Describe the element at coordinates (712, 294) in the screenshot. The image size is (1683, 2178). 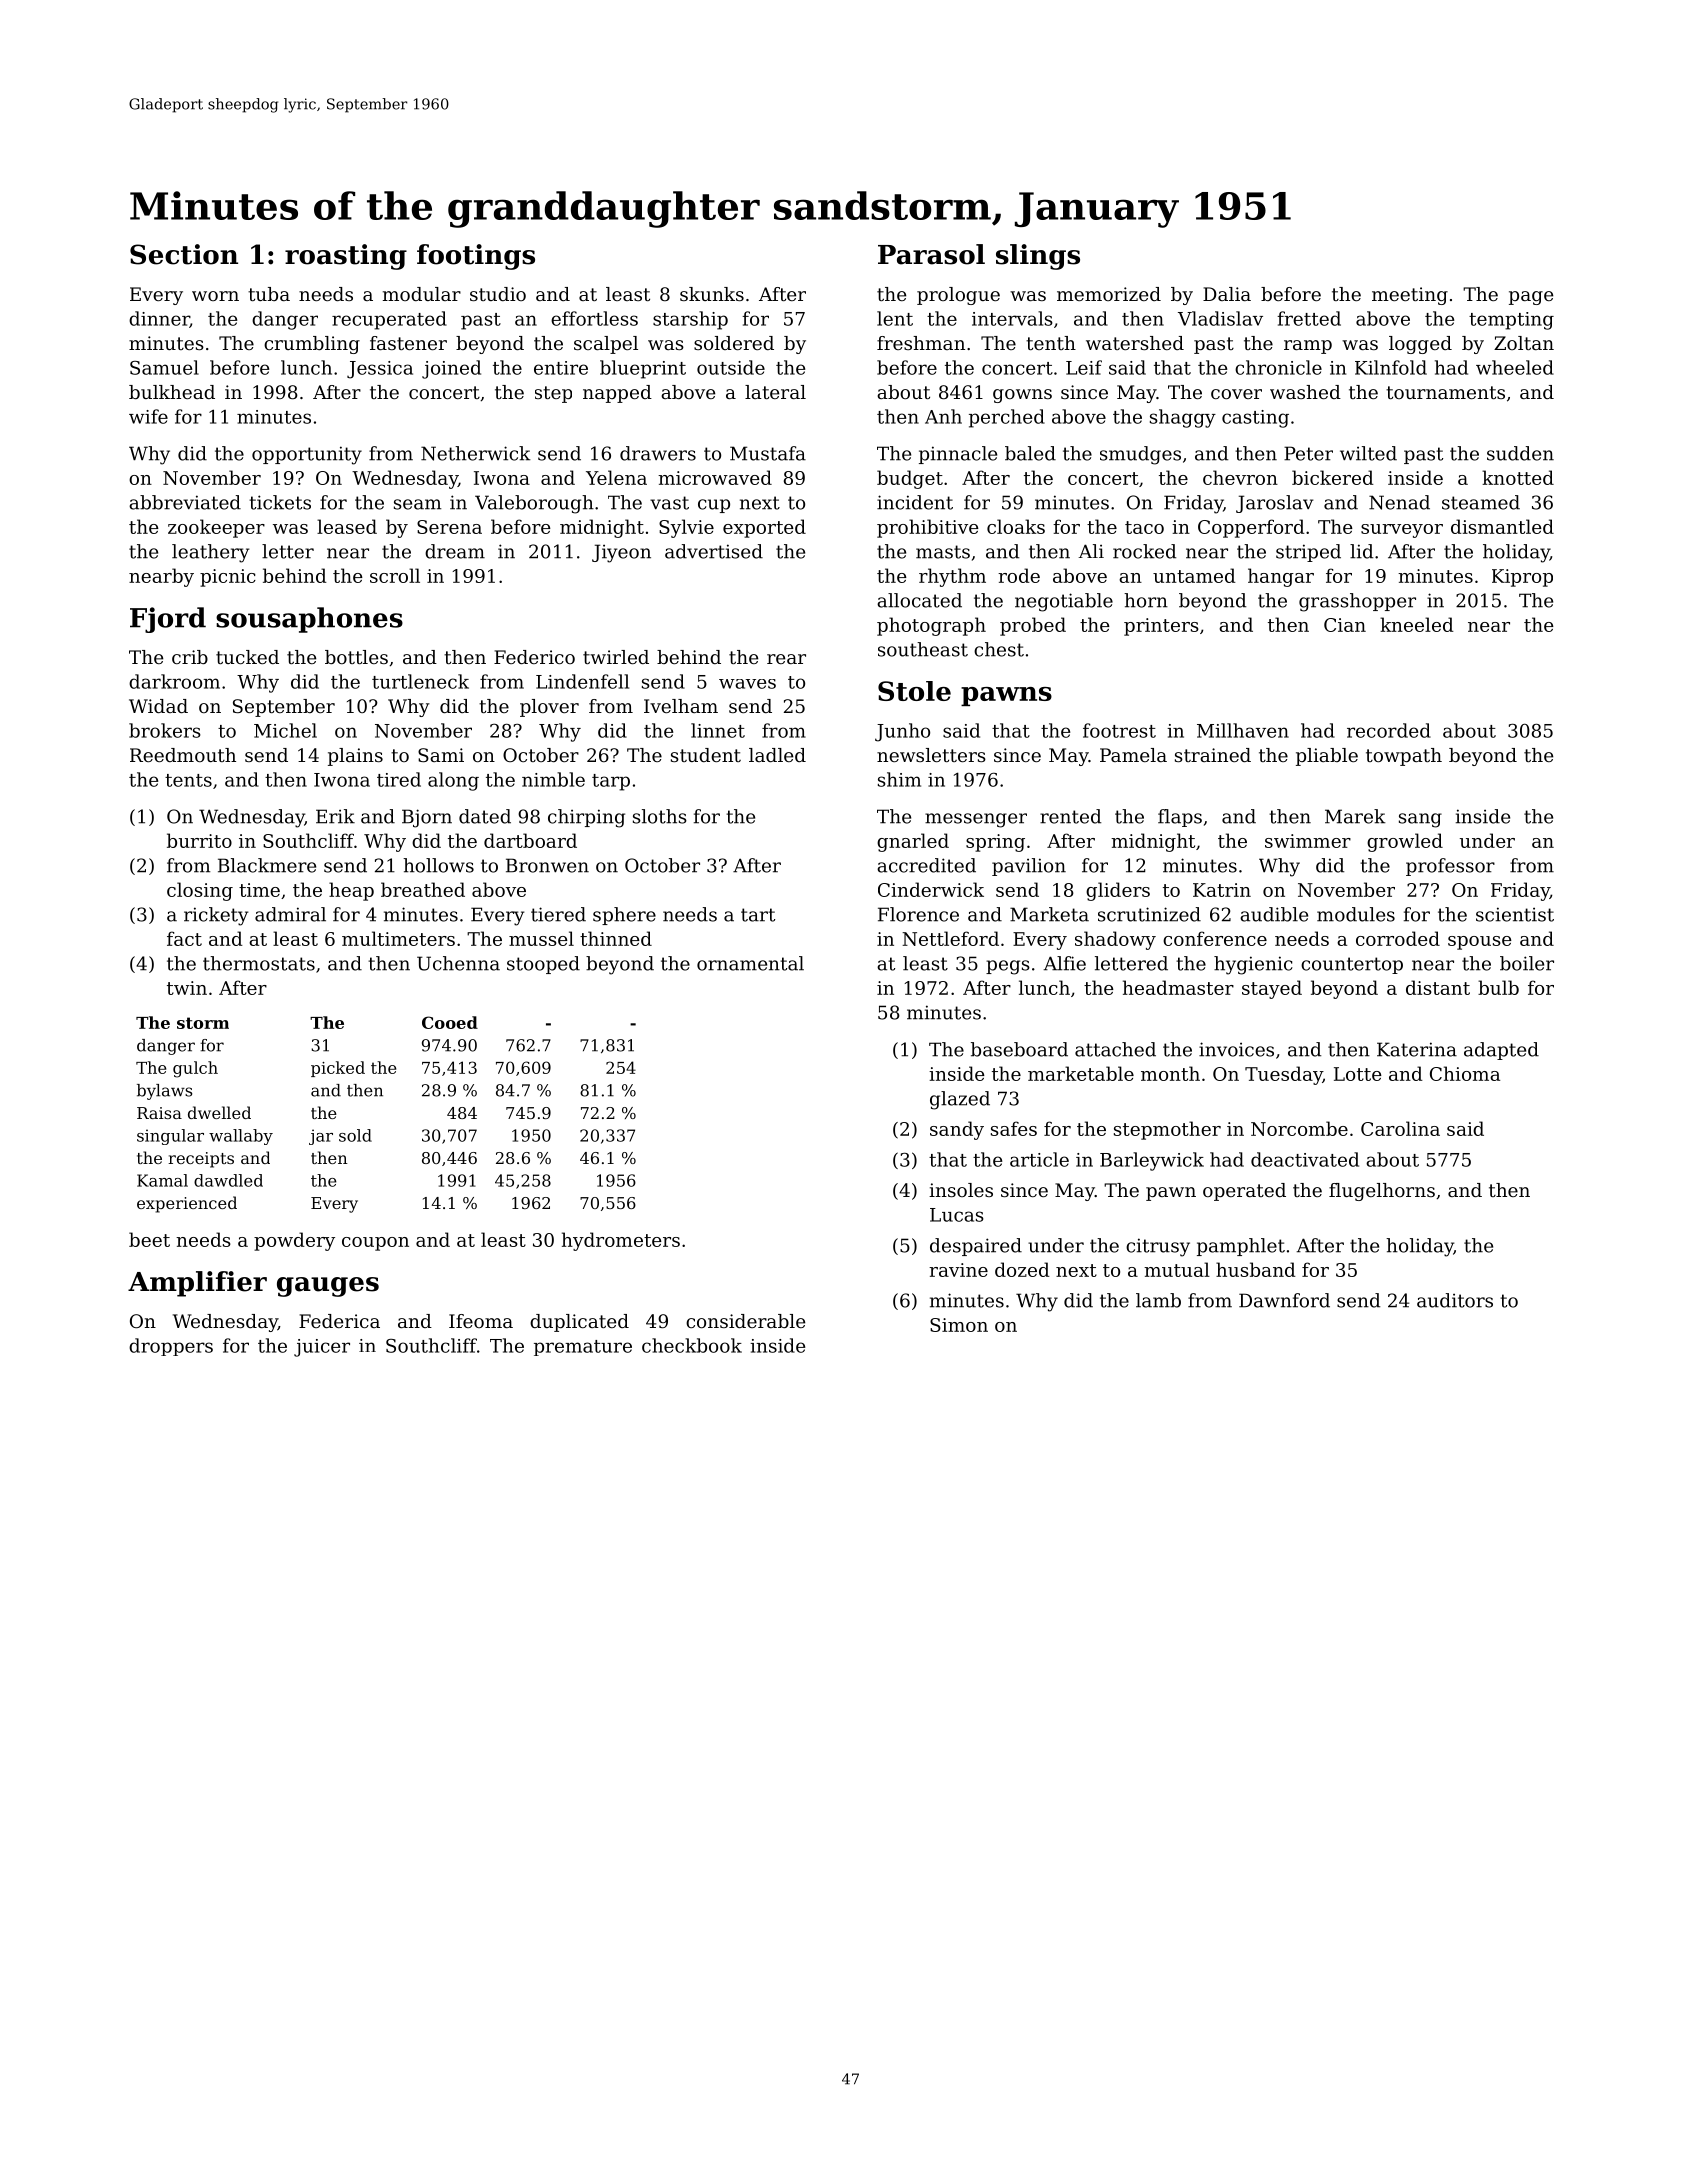
I see `skunks` at that location.
